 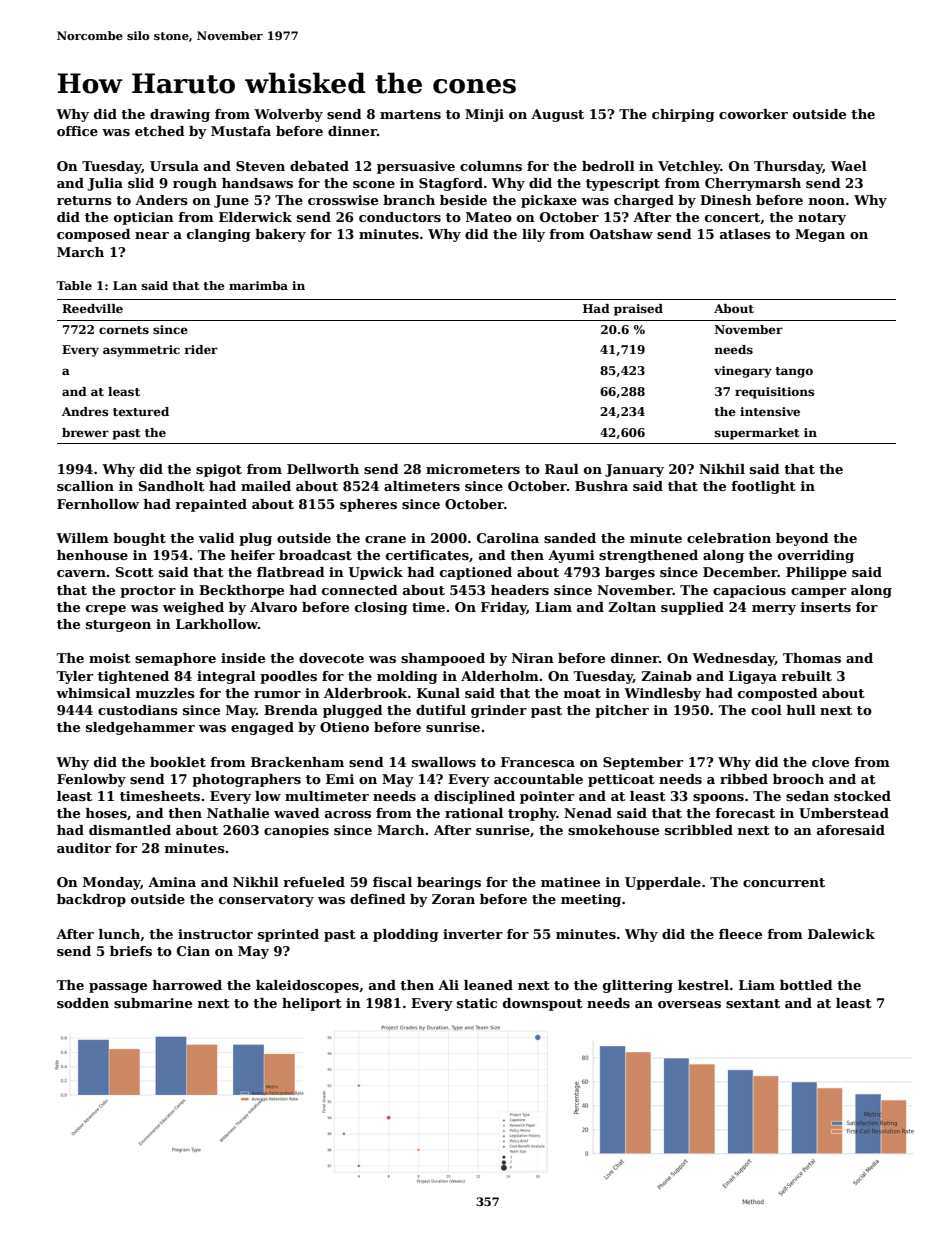 What do you see at coordinates (91, 900) in the page?
I see `backdrop` at bounding box center [91, 900].
